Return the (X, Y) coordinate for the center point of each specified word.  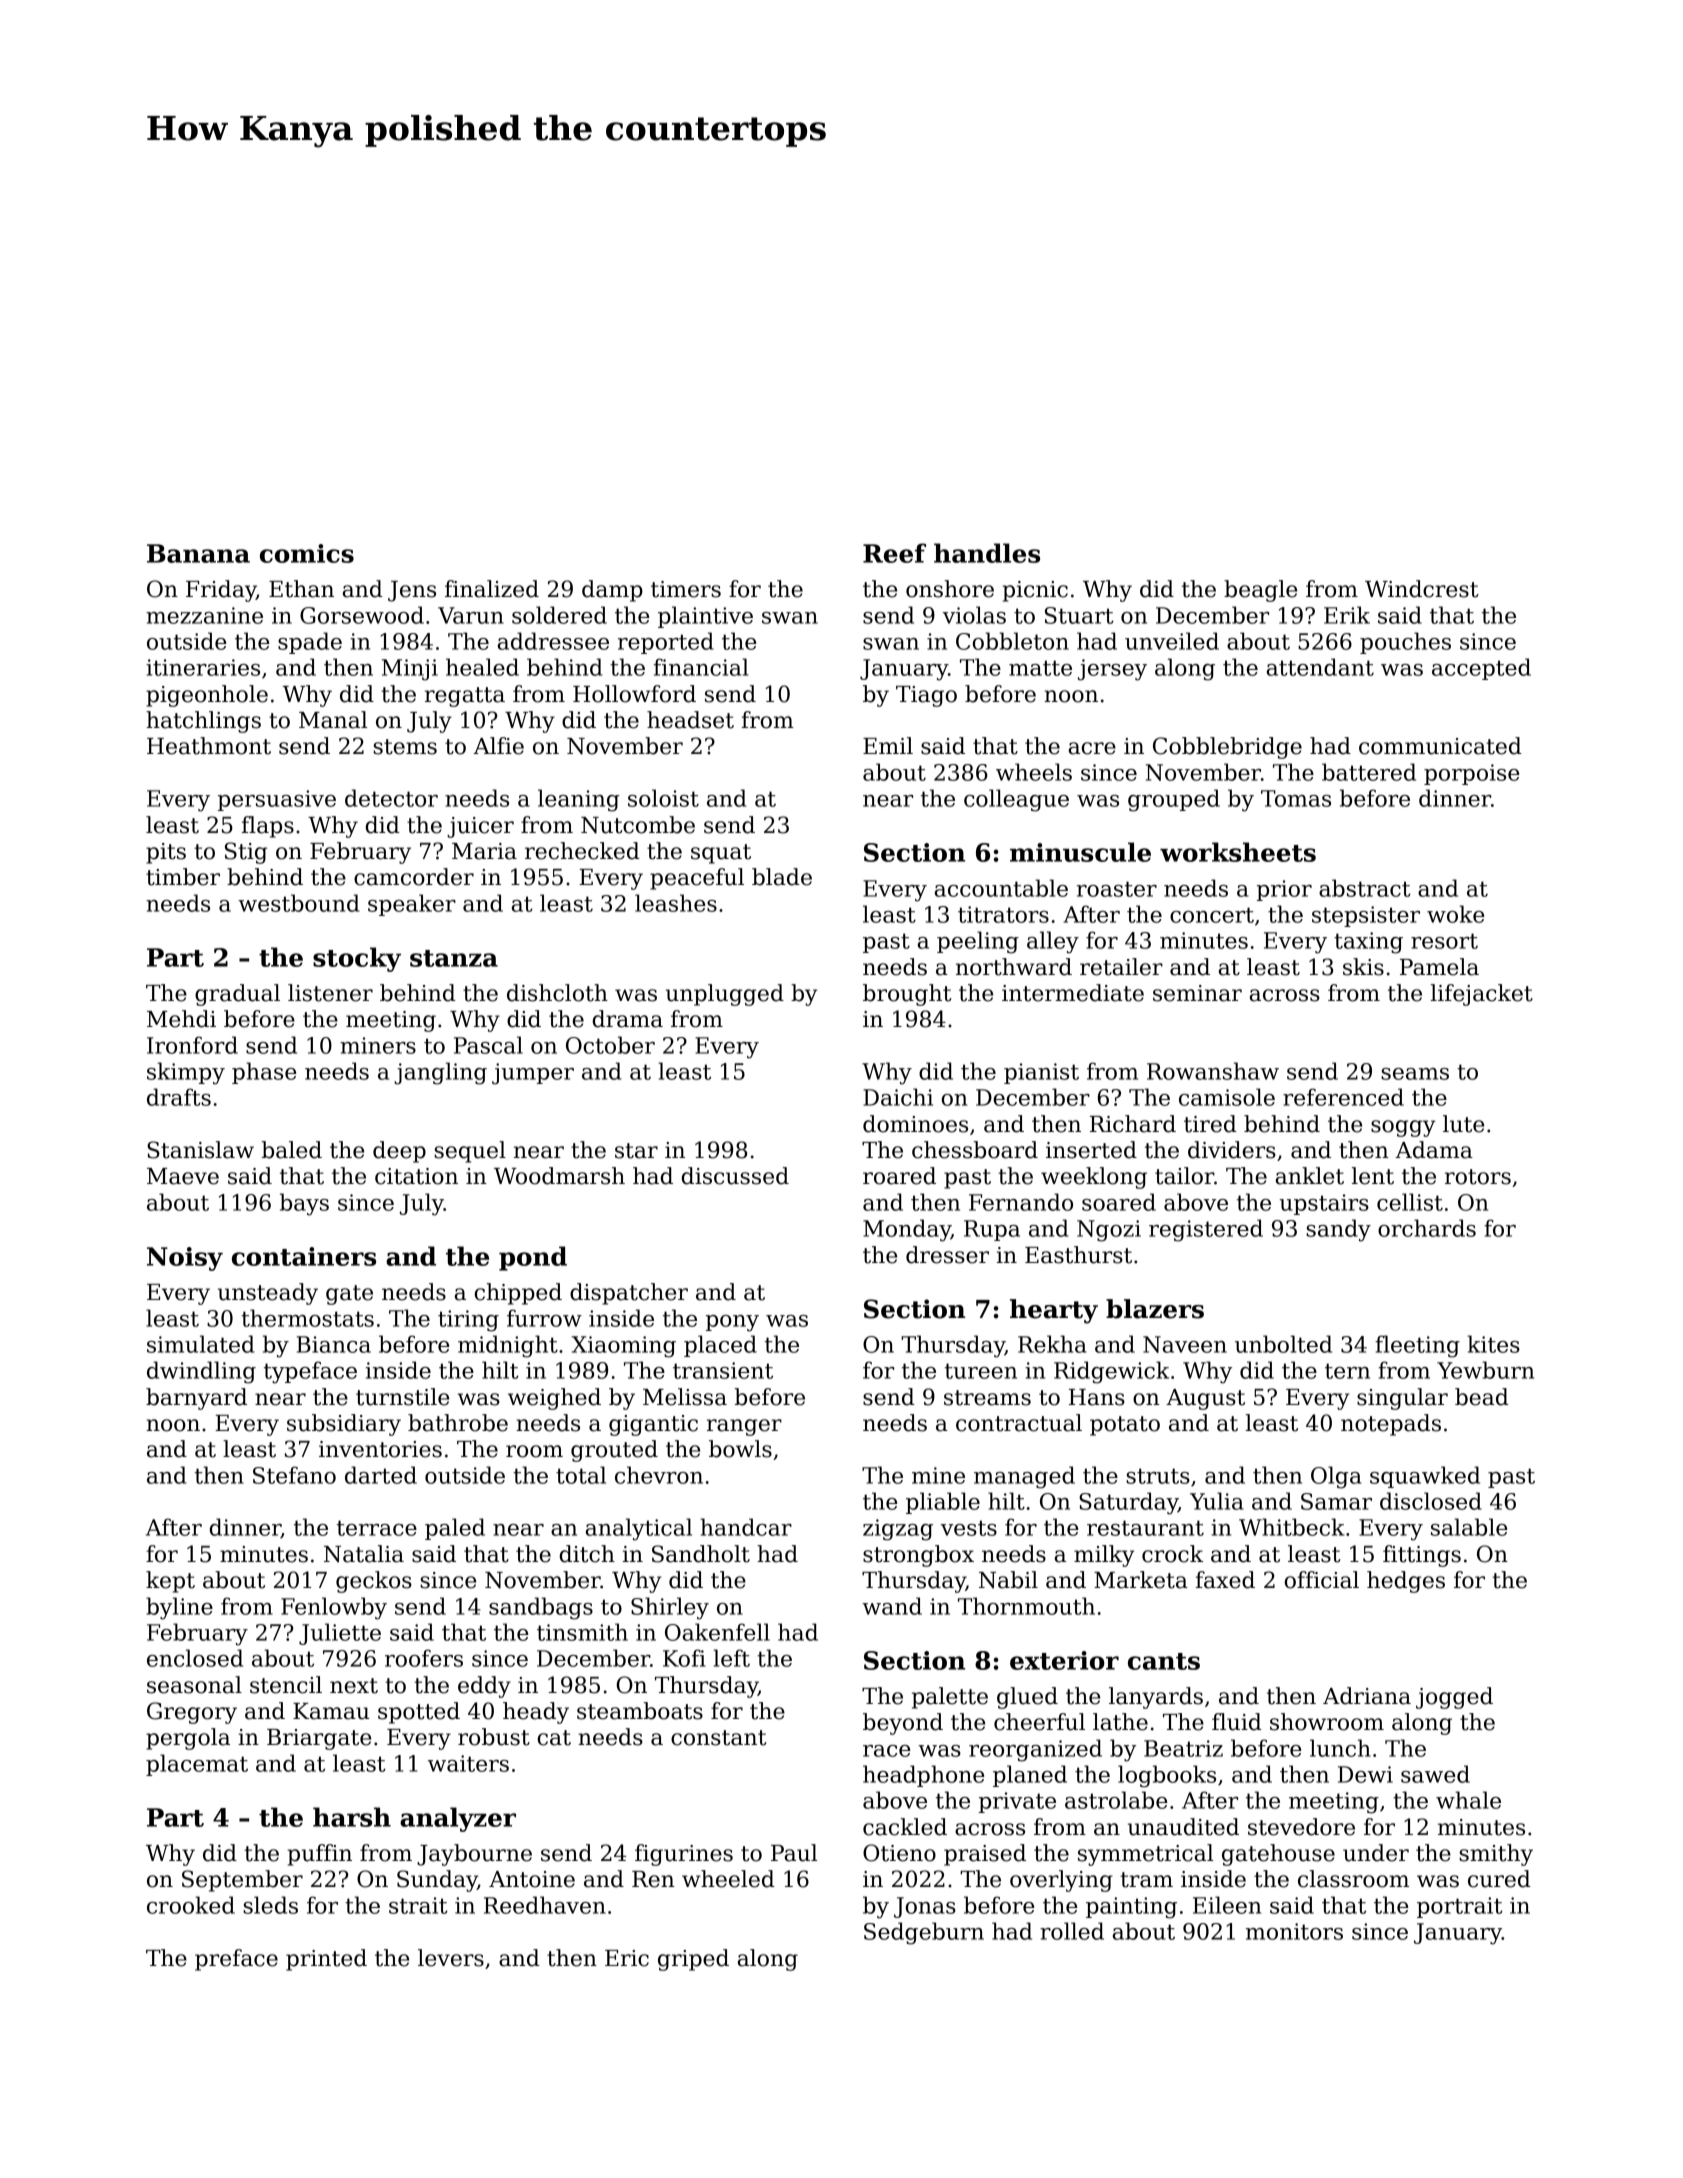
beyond (903, 1724)
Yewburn (1485, 1370)
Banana (198, 553)
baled (292, 1150)
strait (418, 1905)
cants (1164, 1661)
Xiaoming (624, 1347)
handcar (746, 1527)
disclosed (1431, 1501)
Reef (894, 553)
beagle (1260, 591)
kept (170, 1582)
